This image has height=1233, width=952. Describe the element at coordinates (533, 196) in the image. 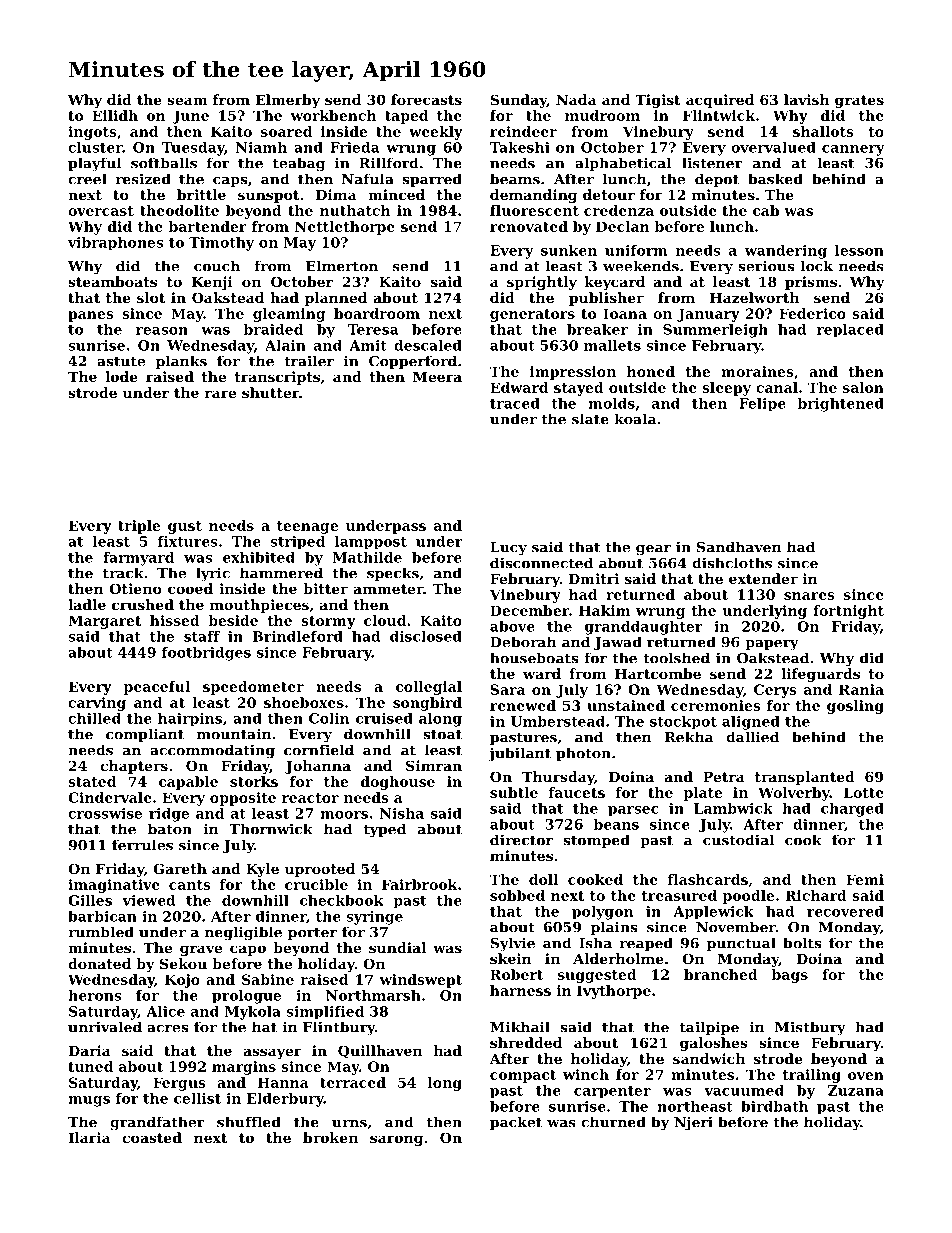

I see `demanding` at that location.
